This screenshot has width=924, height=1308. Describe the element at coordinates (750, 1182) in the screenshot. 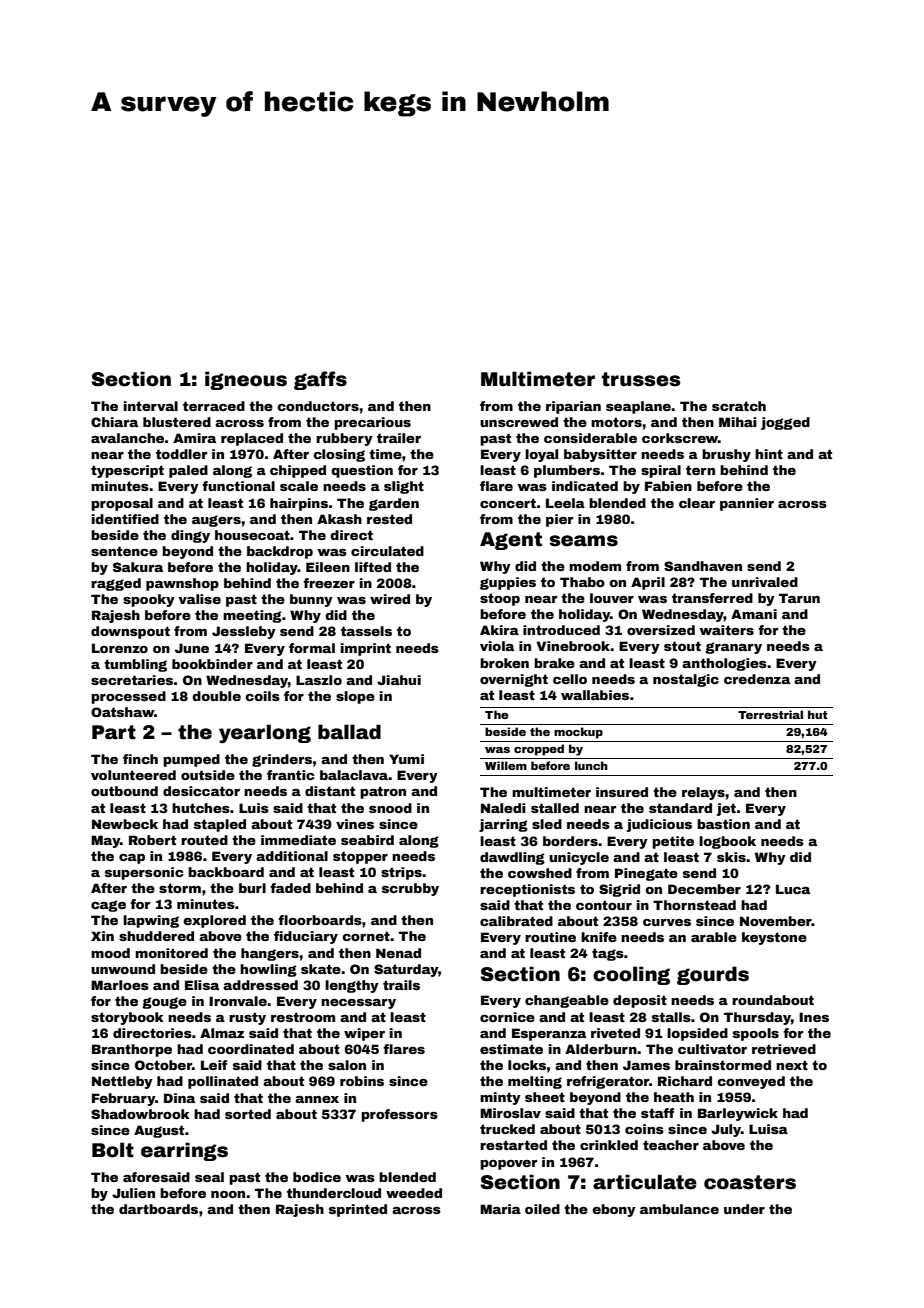

I see `coasters` at that location.
